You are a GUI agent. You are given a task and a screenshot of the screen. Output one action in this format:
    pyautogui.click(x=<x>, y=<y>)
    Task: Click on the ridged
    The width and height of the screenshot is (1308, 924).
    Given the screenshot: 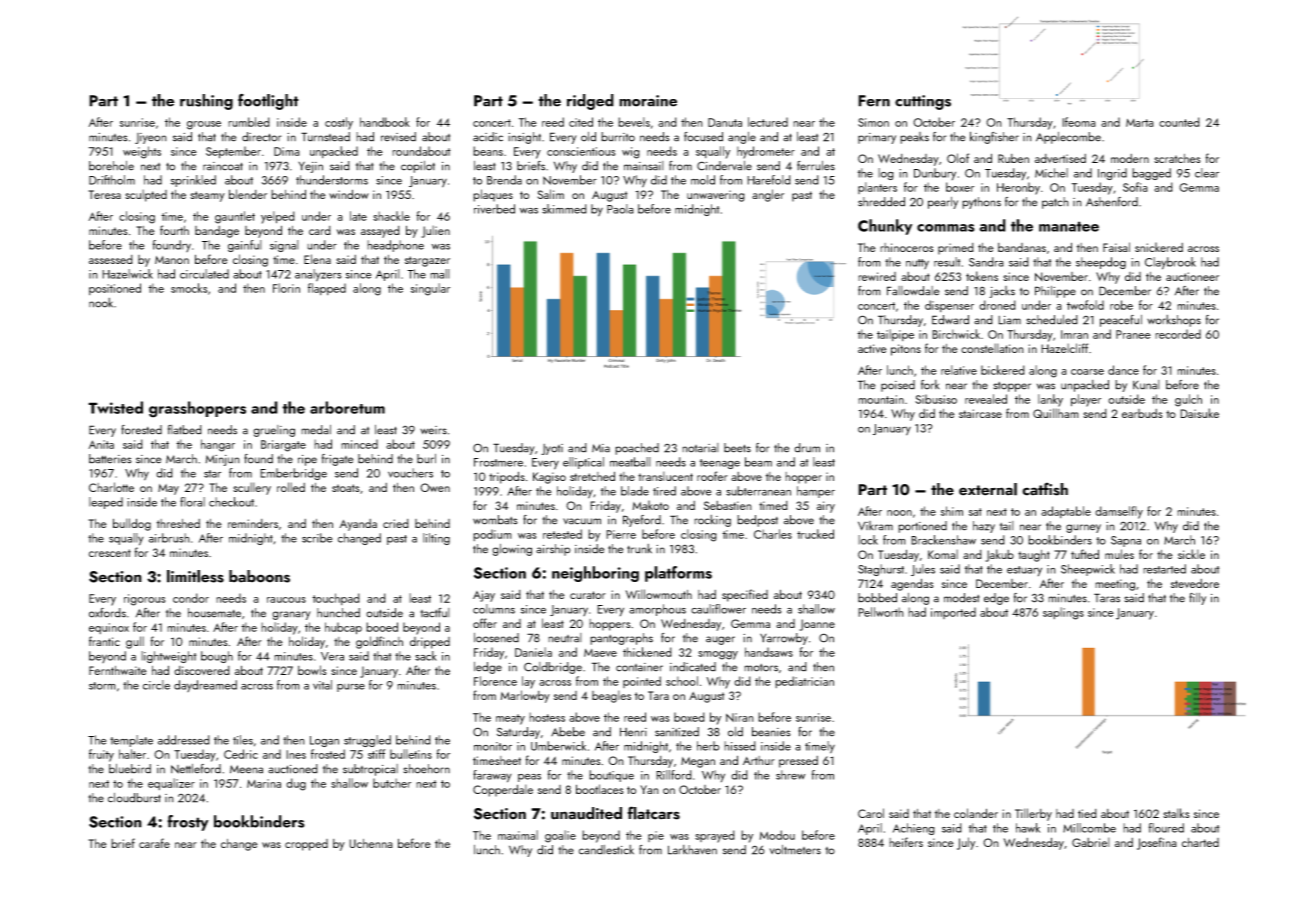 What is the action you would take?
    pyautogui.click(x=590, y=102)
